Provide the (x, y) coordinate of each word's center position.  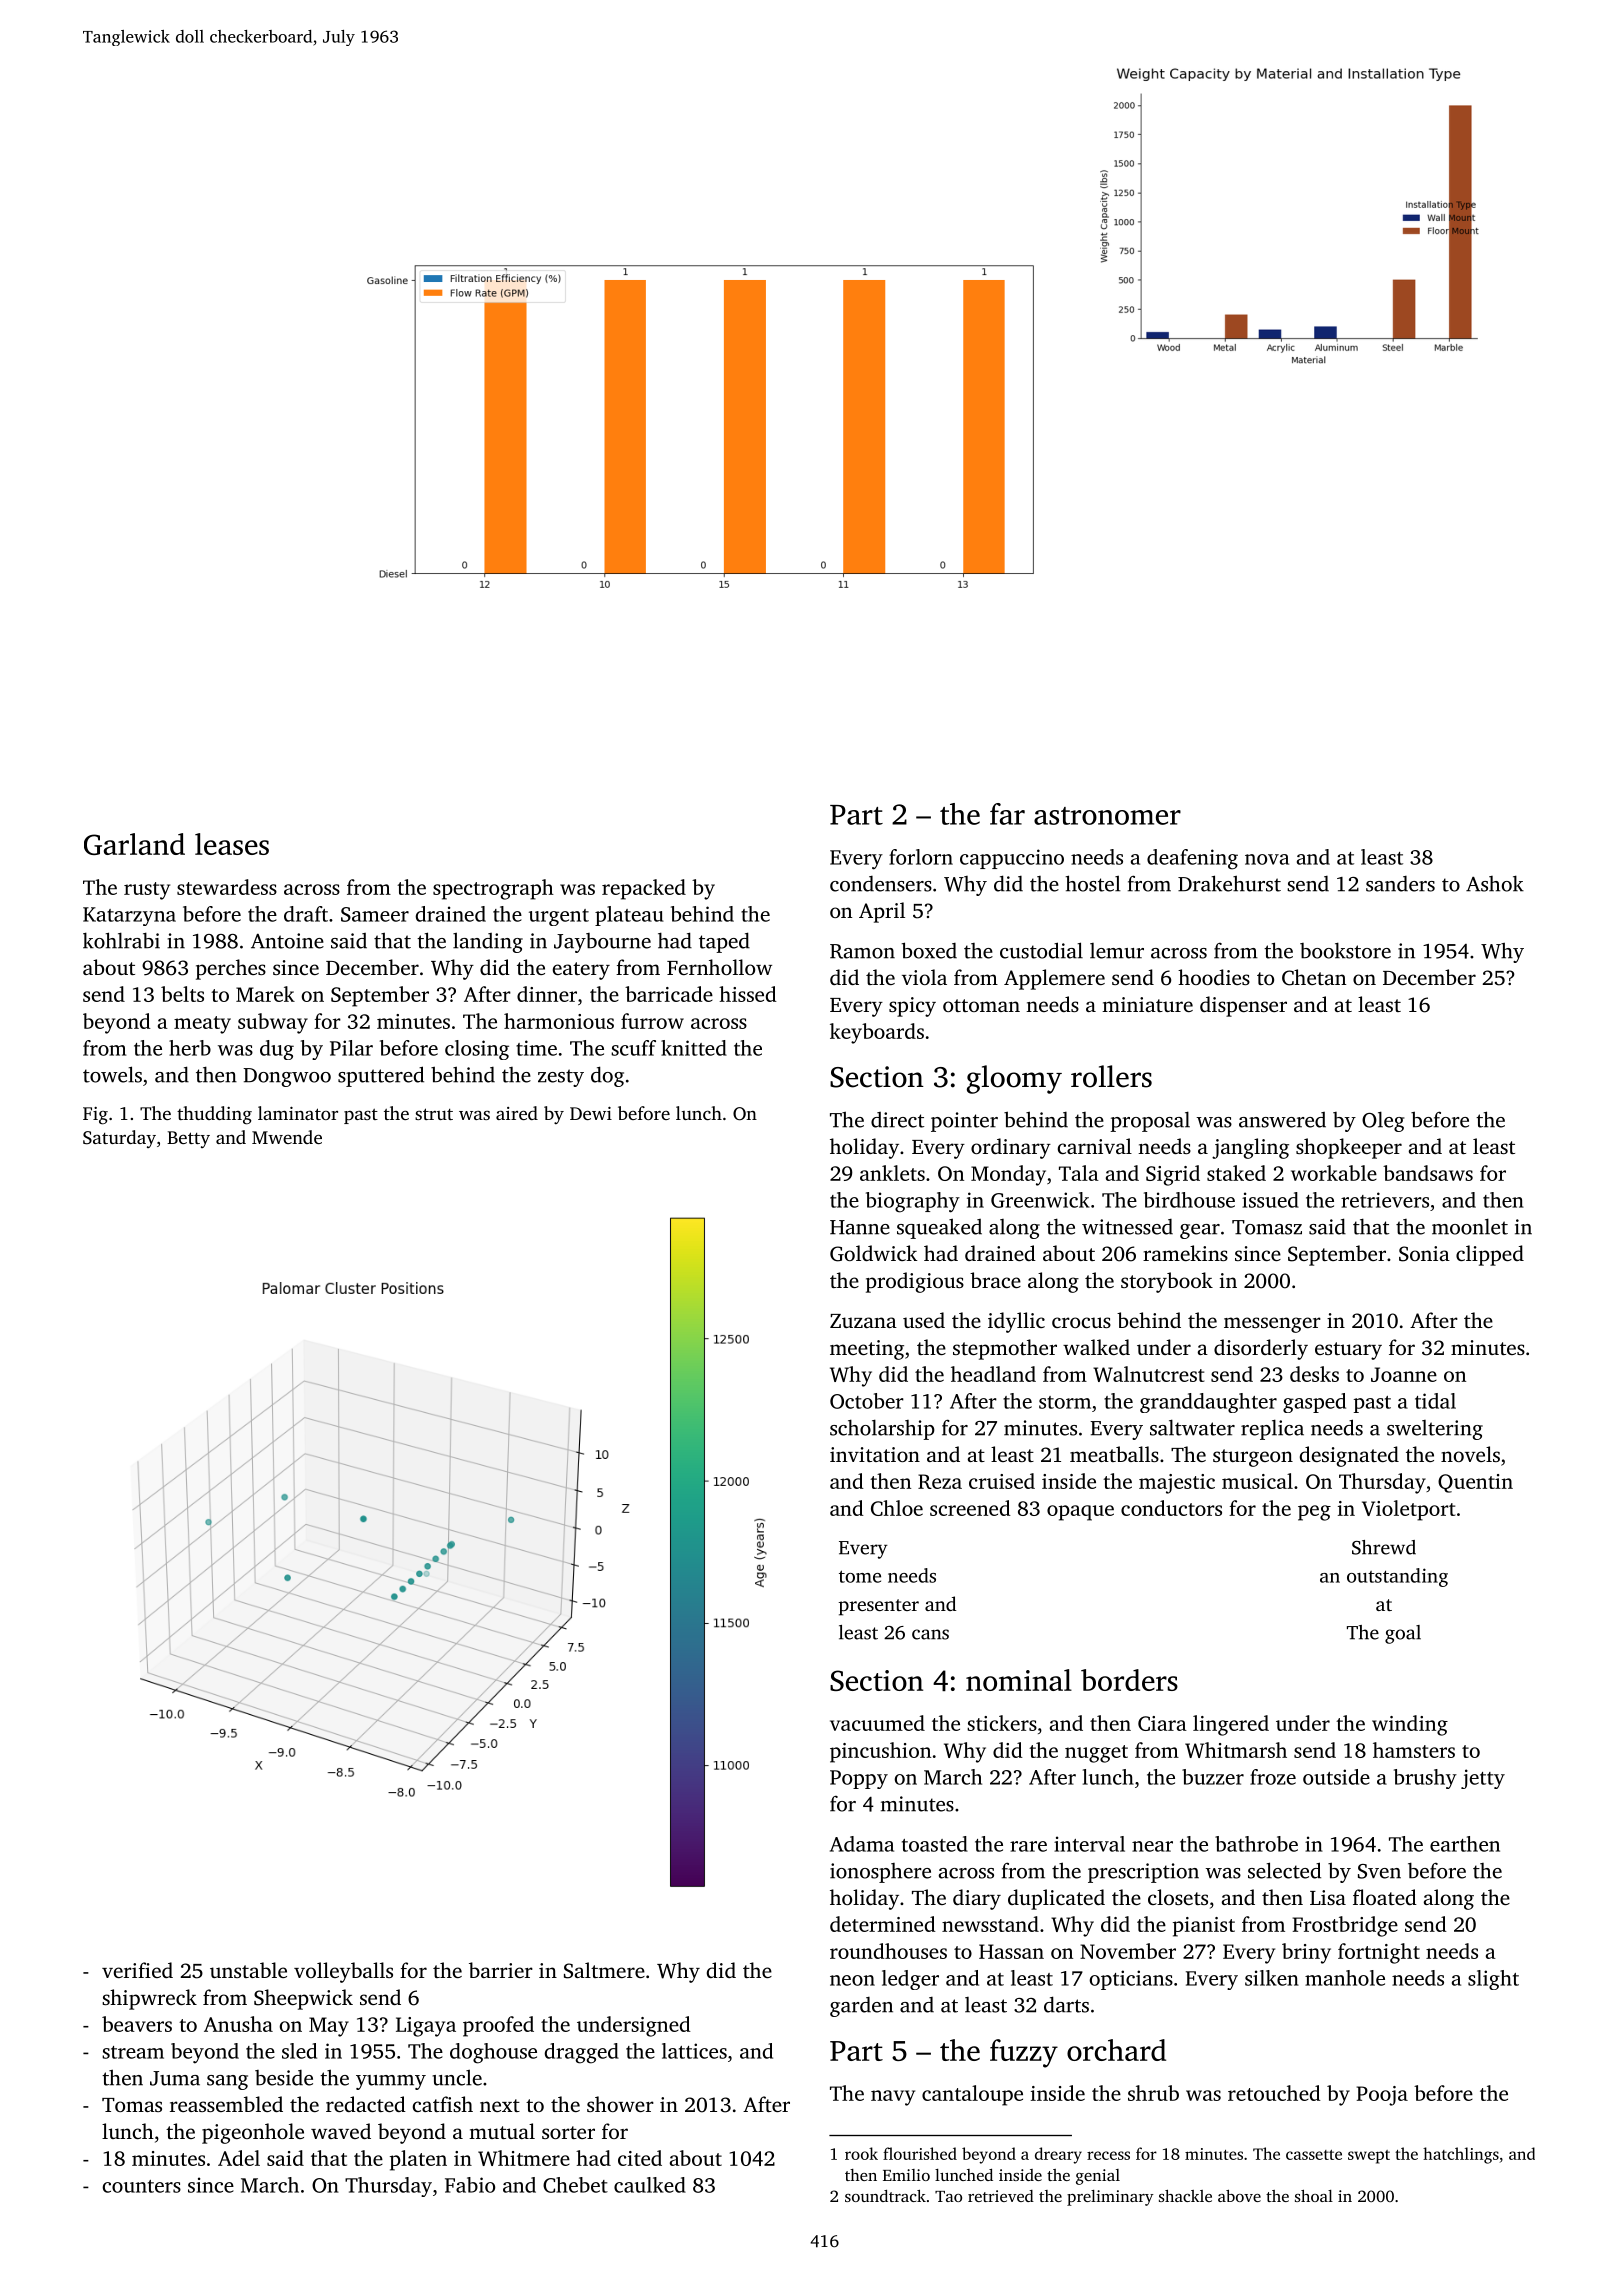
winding (1410, 1725)
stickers (1002, 1723)
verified (137, 1970)
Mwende (287, 1137)
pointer (964, 1122)
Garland (134, 844)
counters (141, 2186)
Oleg (1383, 1121)
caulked (650, 2185)
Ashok (1495, 883)
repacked (644, 889)
